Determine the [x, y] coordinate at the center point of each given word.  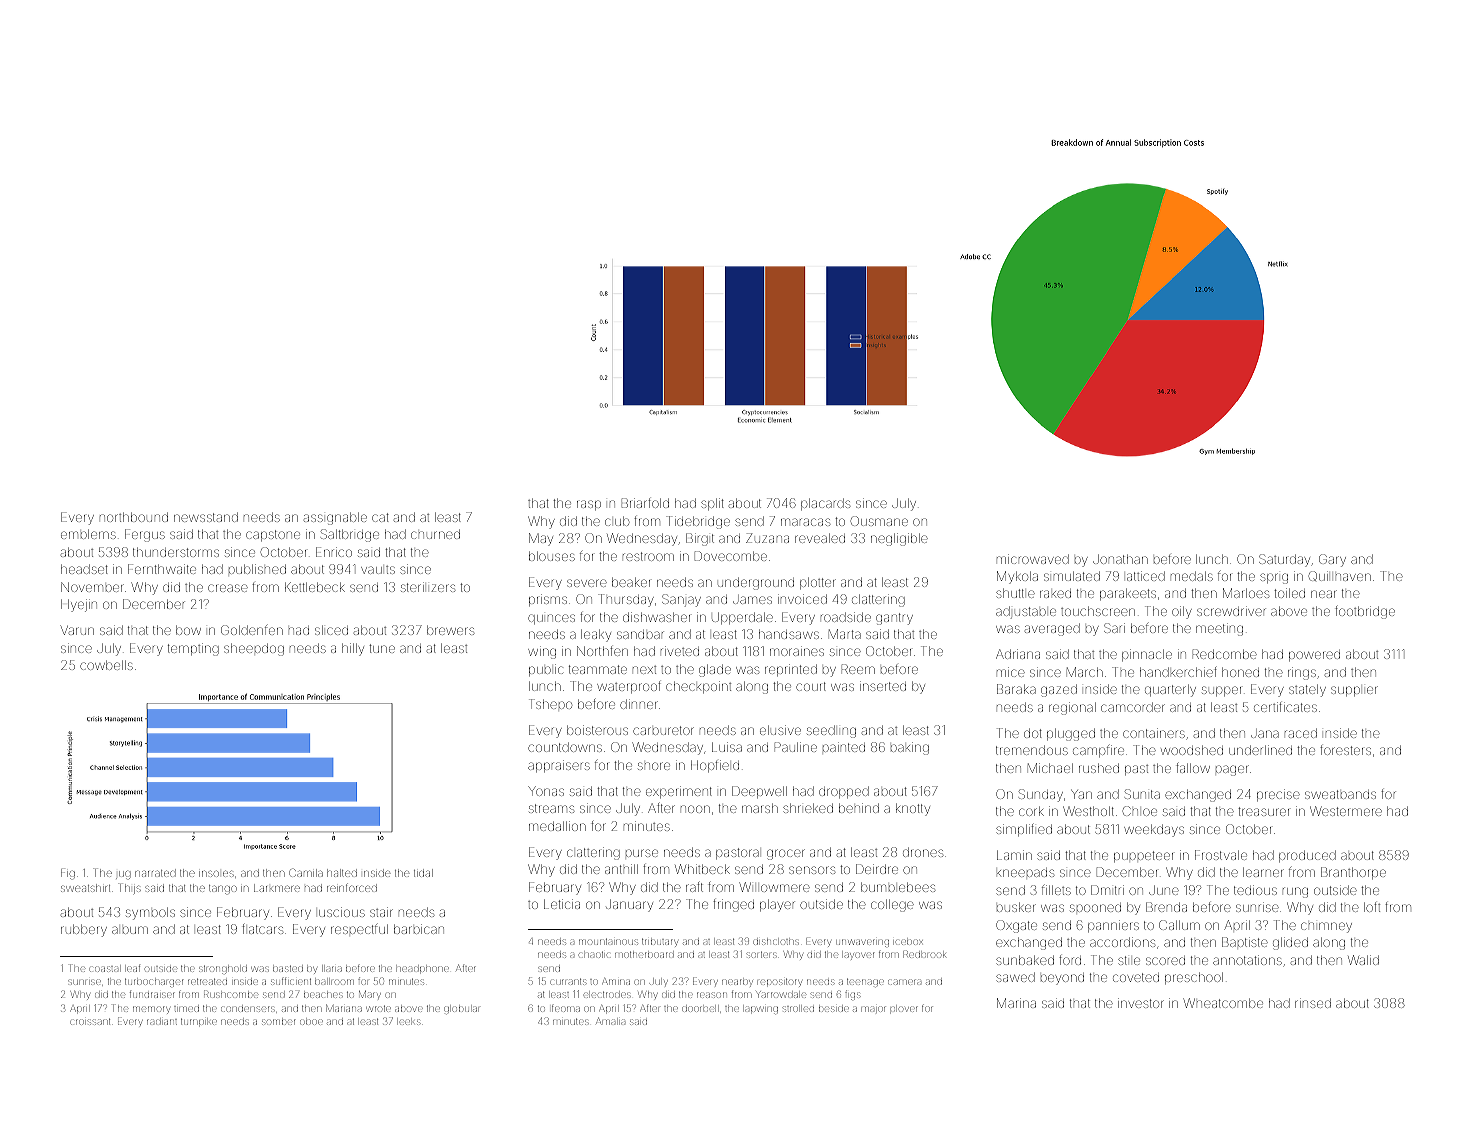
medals [1192, 576]
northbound [134, 517]
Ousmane [879, 521]
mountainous [608, 941]
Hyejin [79, 605]
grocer [786, 854]
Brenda [1166, 907]
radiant [162, 1022]
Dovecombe [731, 556]
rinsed [1313, 1003]
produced [1307, 856]
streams [551, 808]
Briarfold [645, 503]
